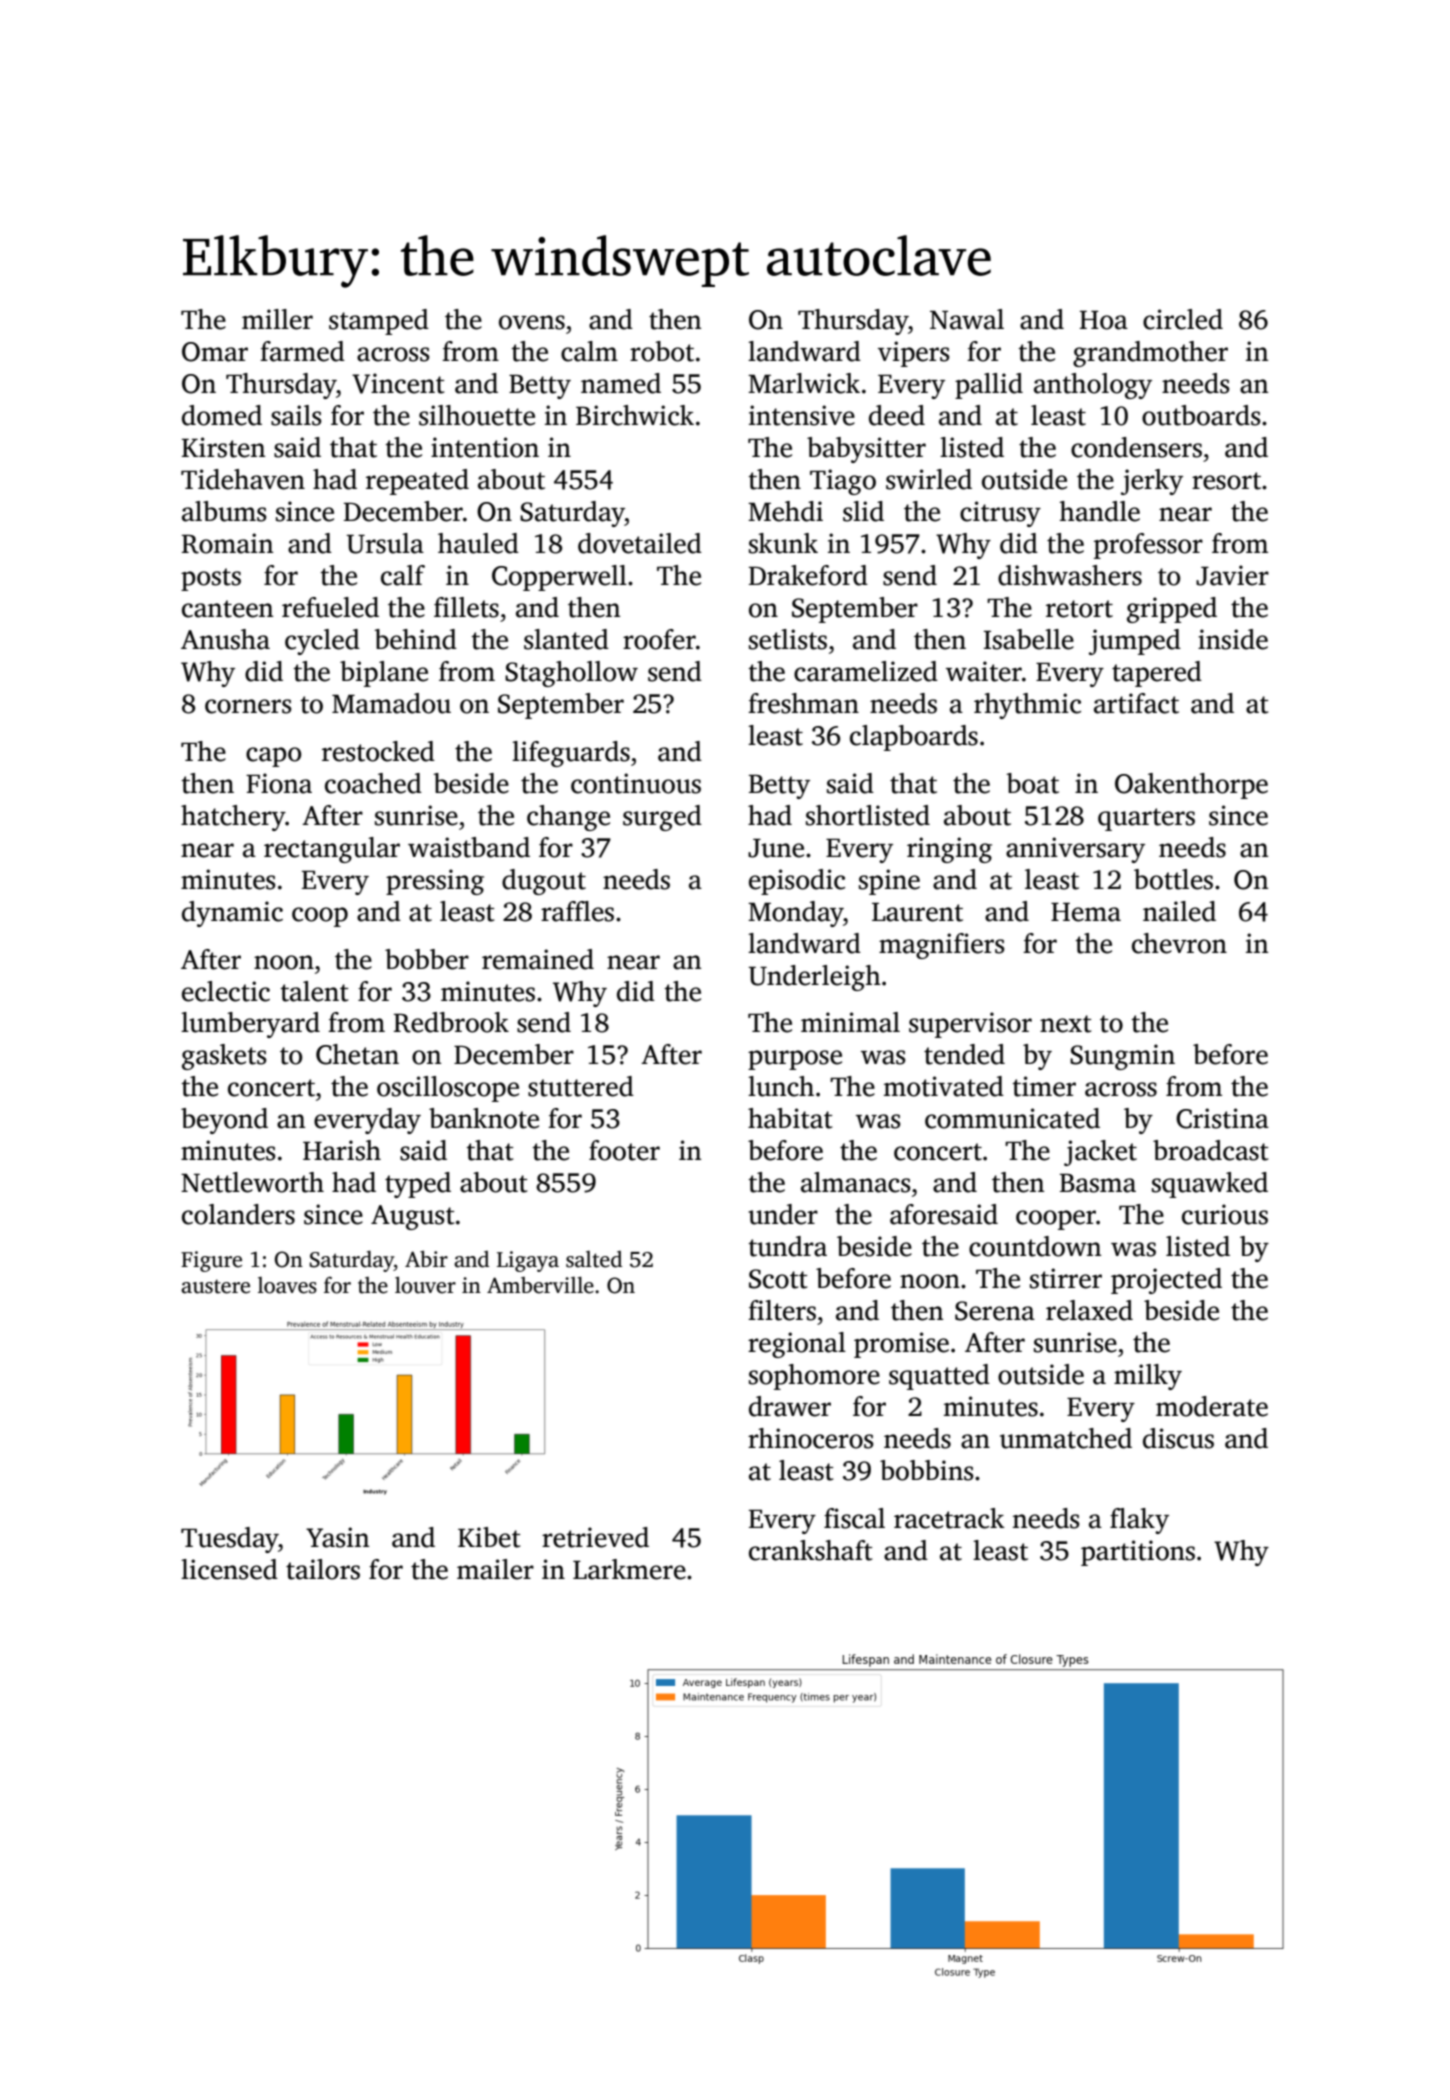  I want to click on Nawal, so click(967, 319).
